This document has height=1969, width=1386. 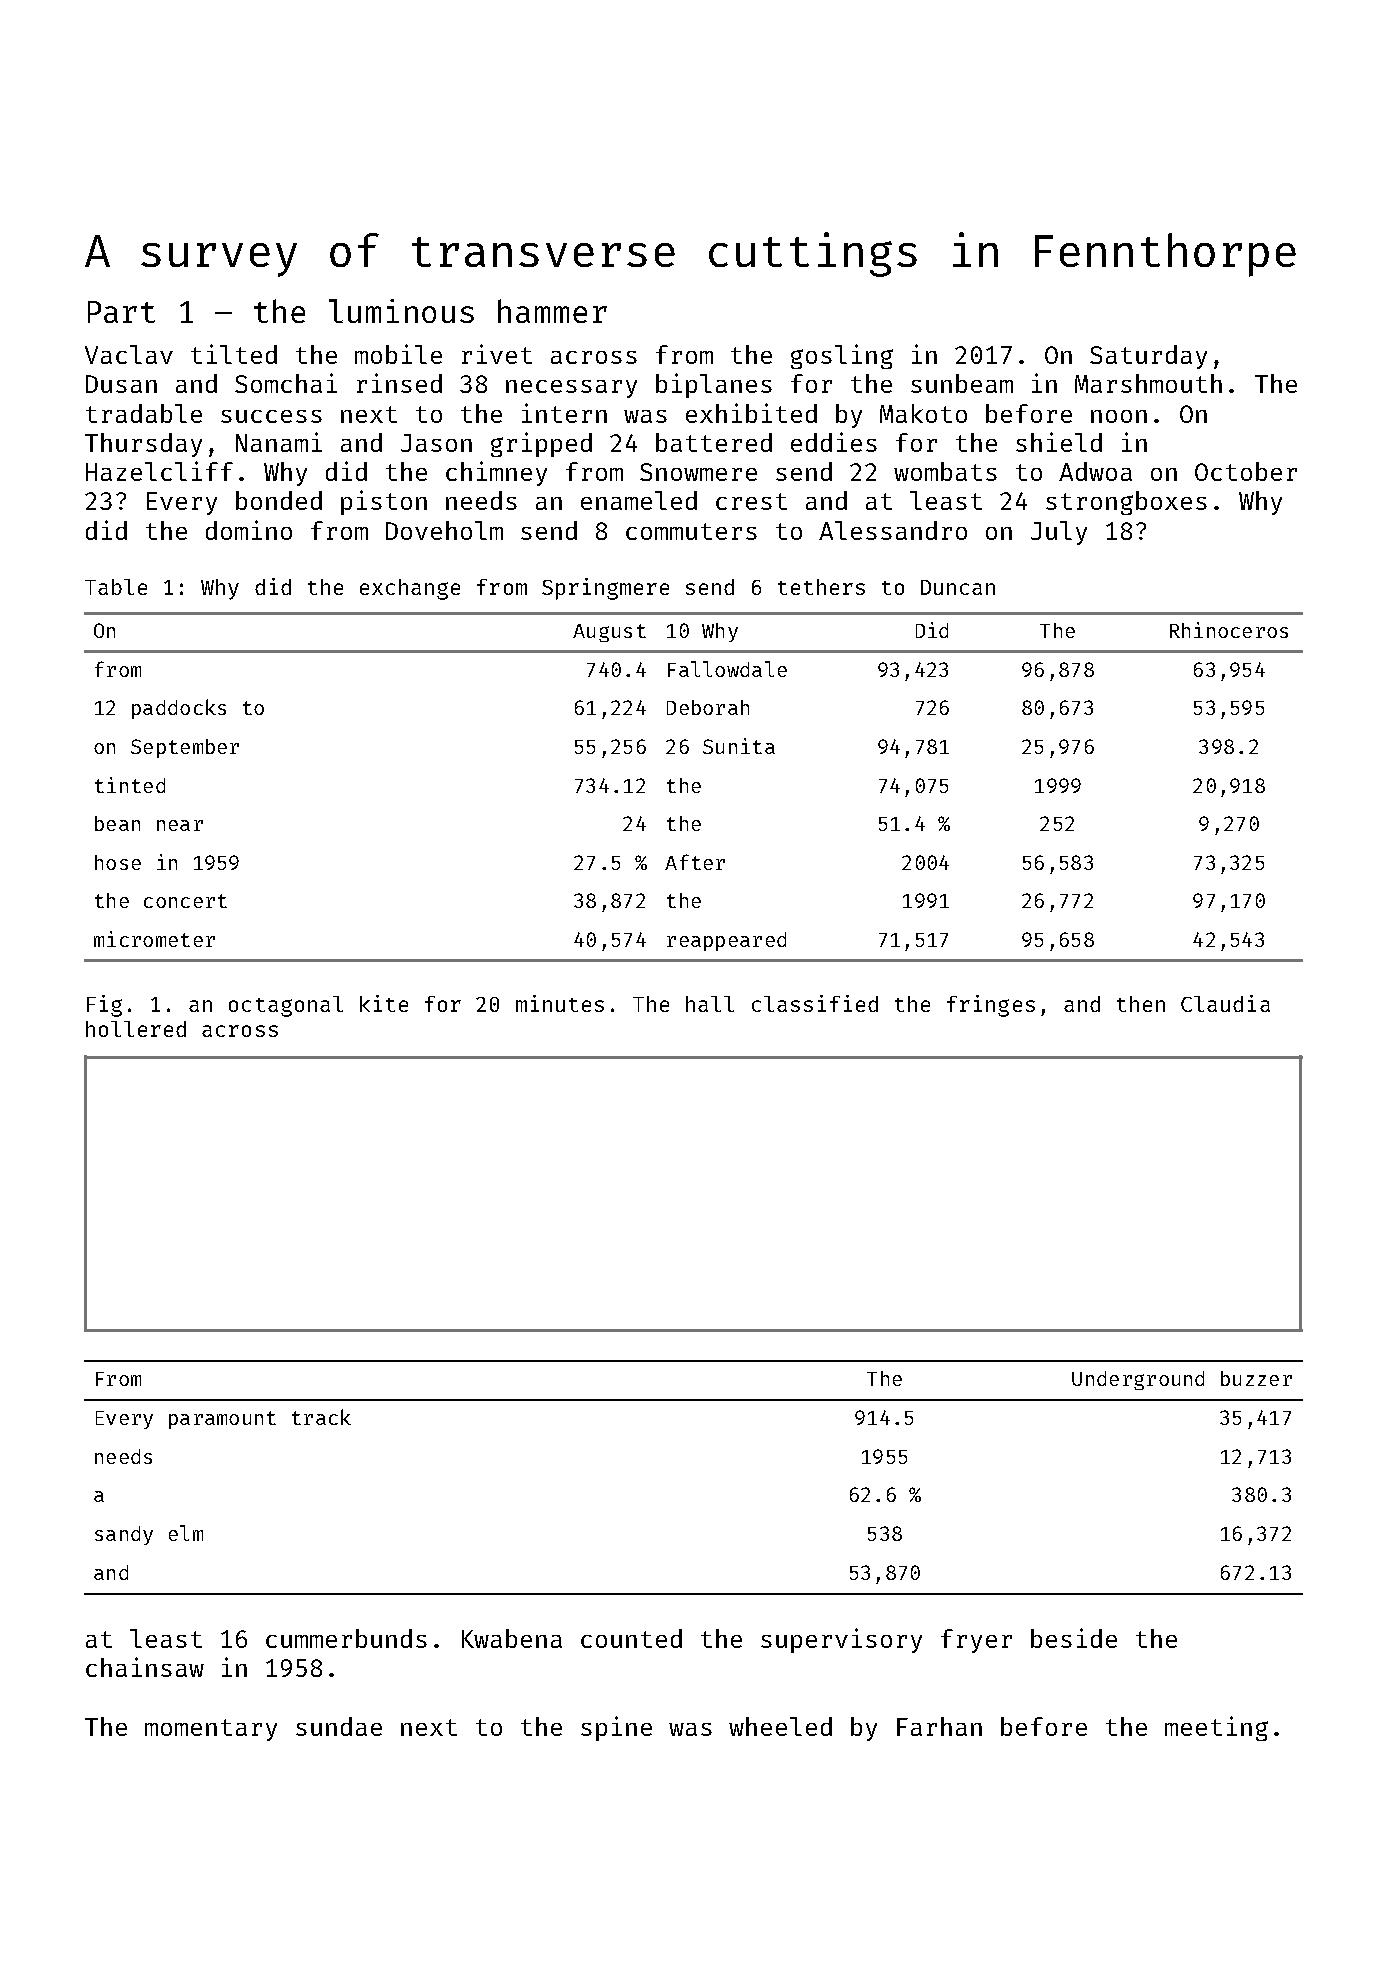 What do you see at coordinates (552, 311) in the document?
I see `hammer` at bounding box center [552, 311].
